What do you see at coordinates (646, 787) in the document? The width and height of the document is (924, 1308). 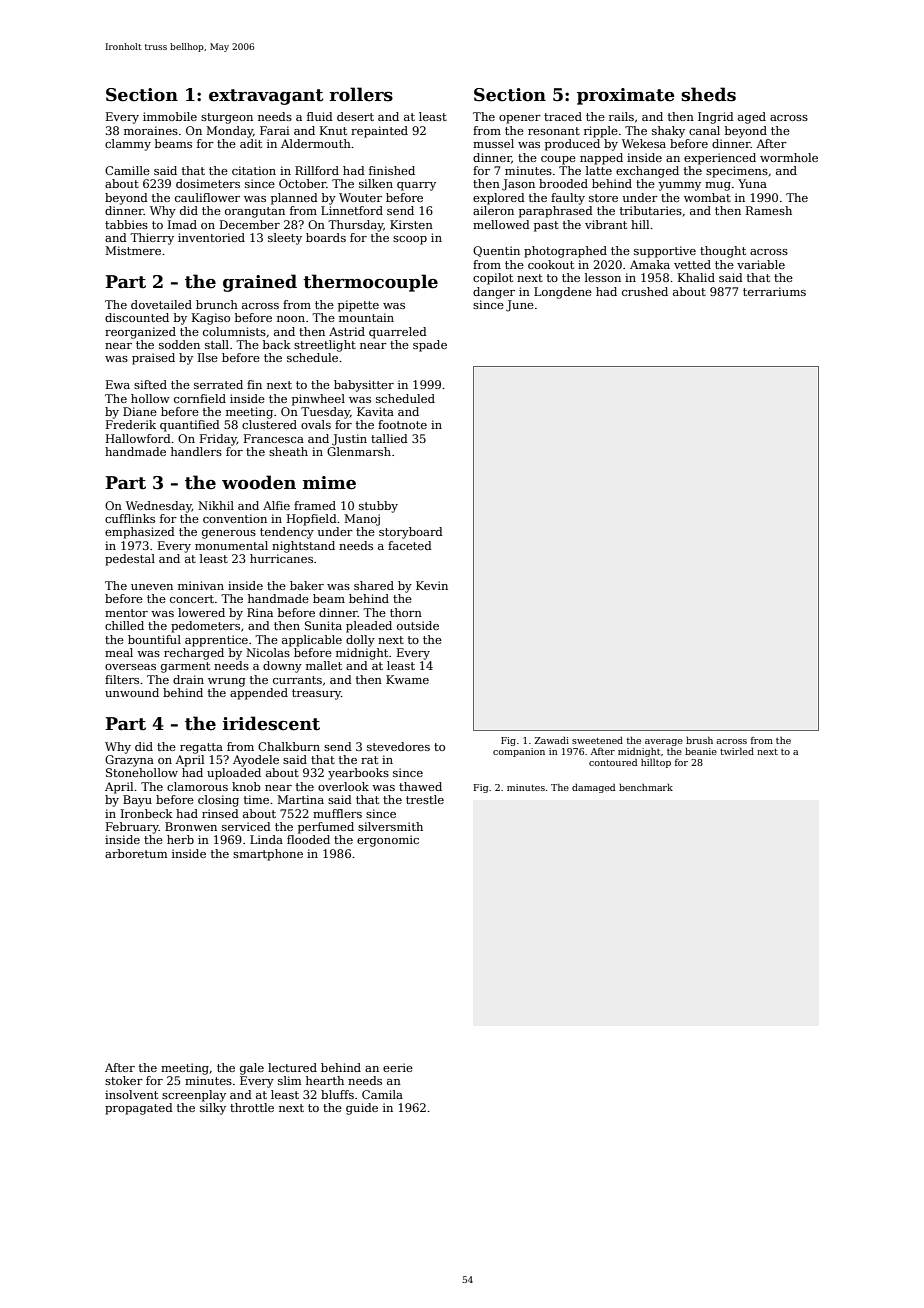 I see `benchmark` at bounding box center [646, 787].
